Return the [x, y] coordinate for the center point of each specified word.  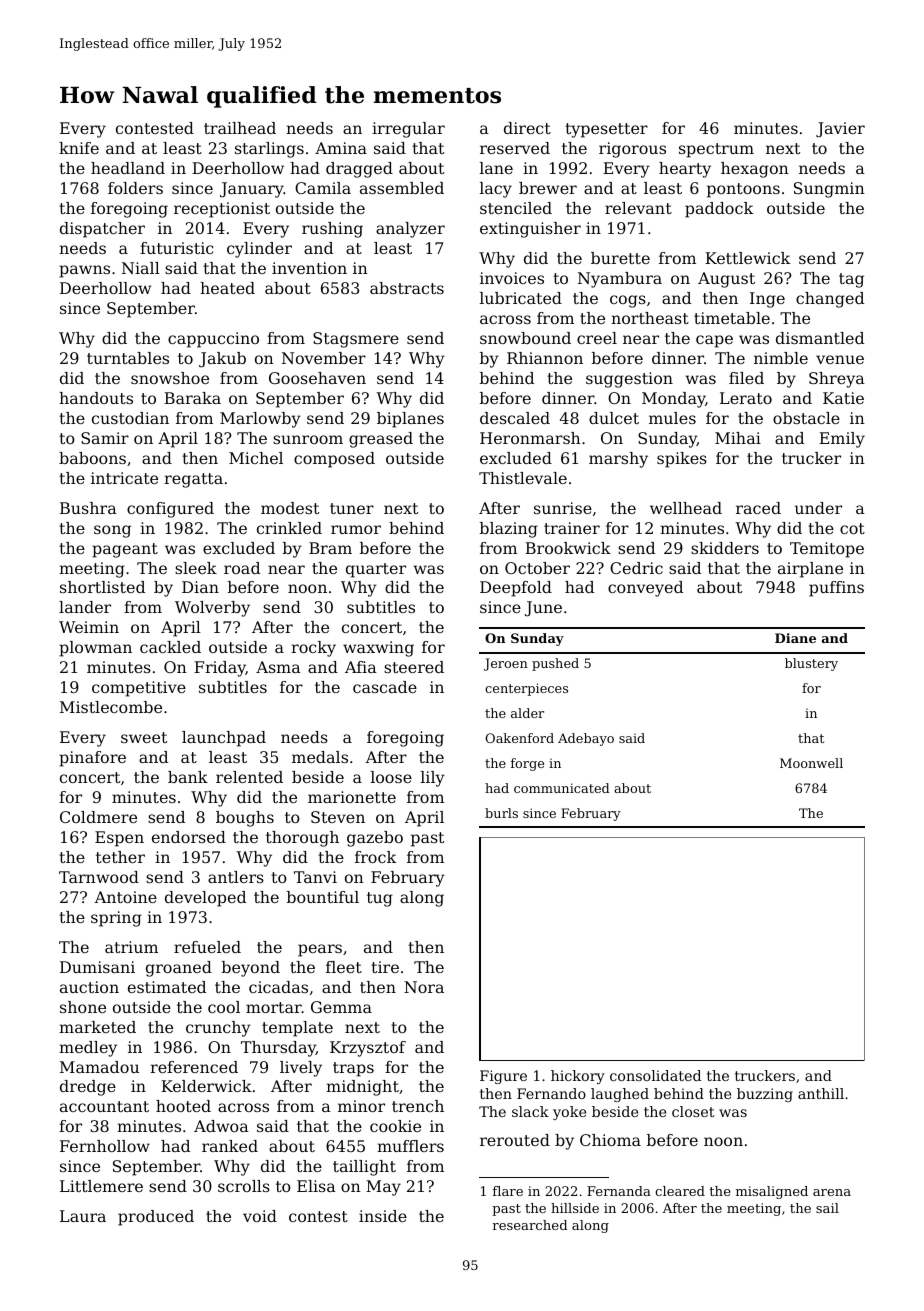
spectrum [716, 150]
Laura [83, 1216]
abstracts [407, 288]
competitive [139, 689]
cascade [385, 687]
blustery [811, 664]
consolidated [655, 1075]
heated [227, 288]
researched [530, 1225]
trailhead [240, 128]
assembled [402, 188]
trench [418, 1106]
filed [746, 378]
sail [827, 1208]
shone [83, 1007]
